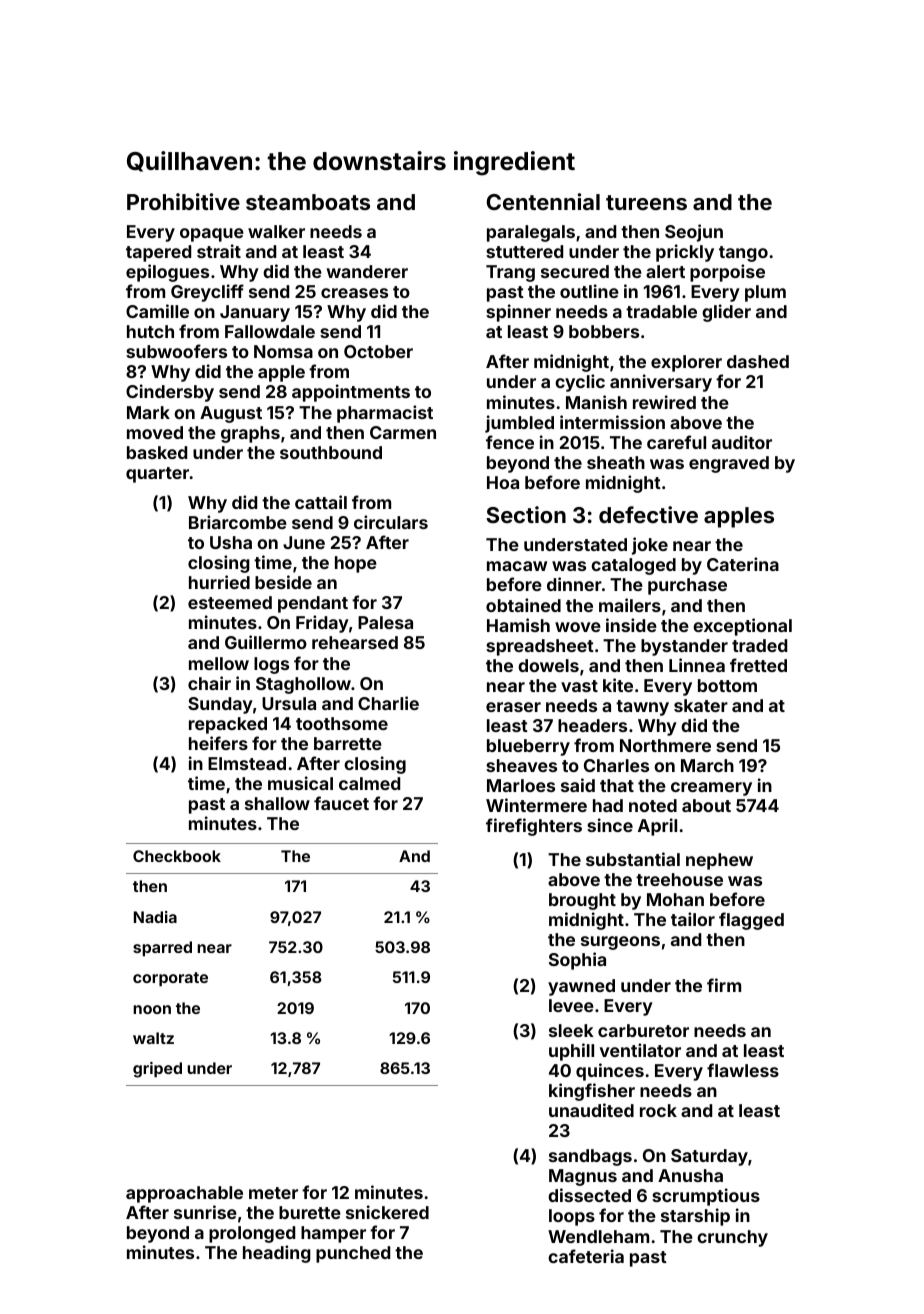 The image size is (924, 1314). I want to click on Charlie, so click(388, 703).
